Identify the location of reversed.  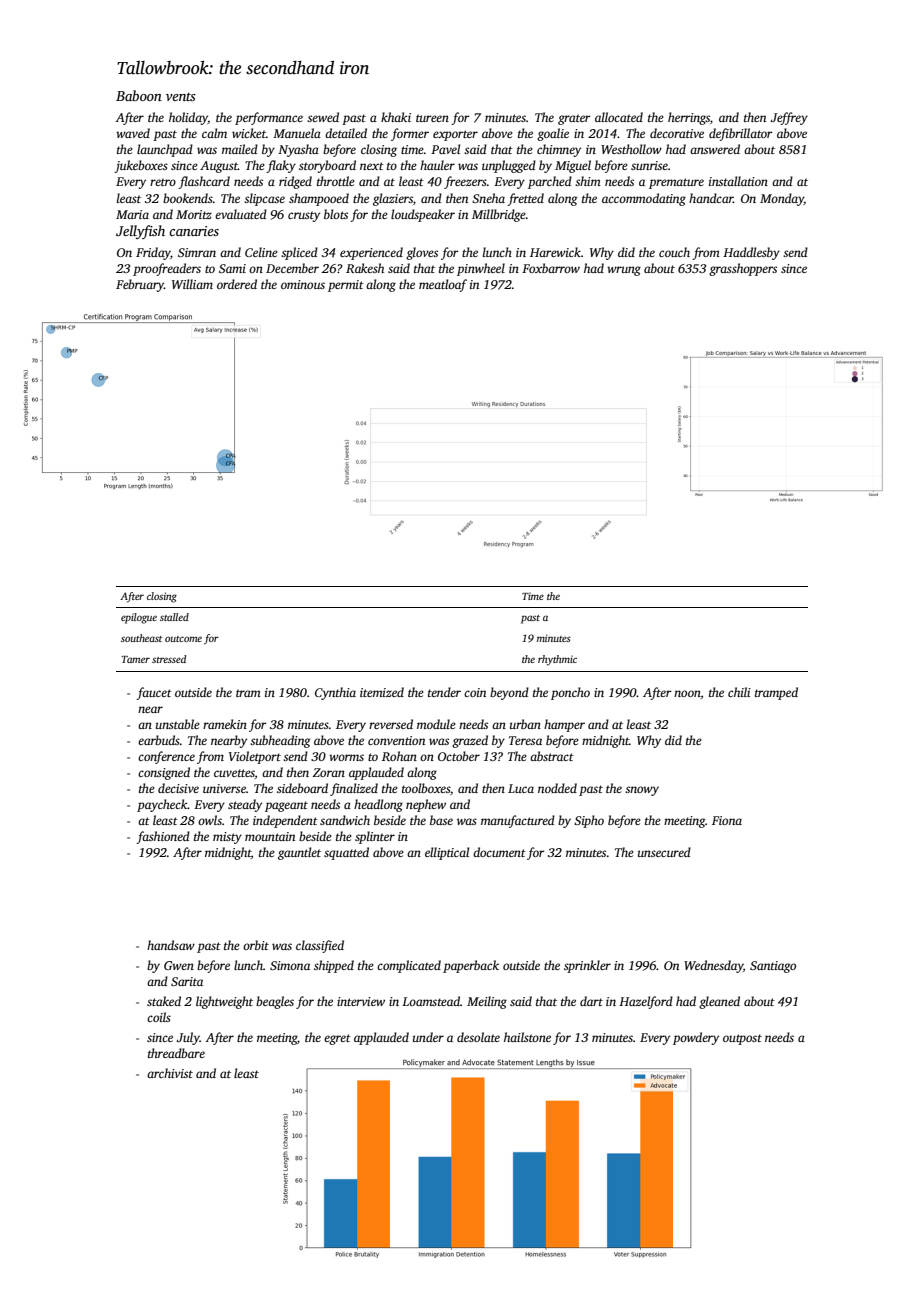
(391, 724).
